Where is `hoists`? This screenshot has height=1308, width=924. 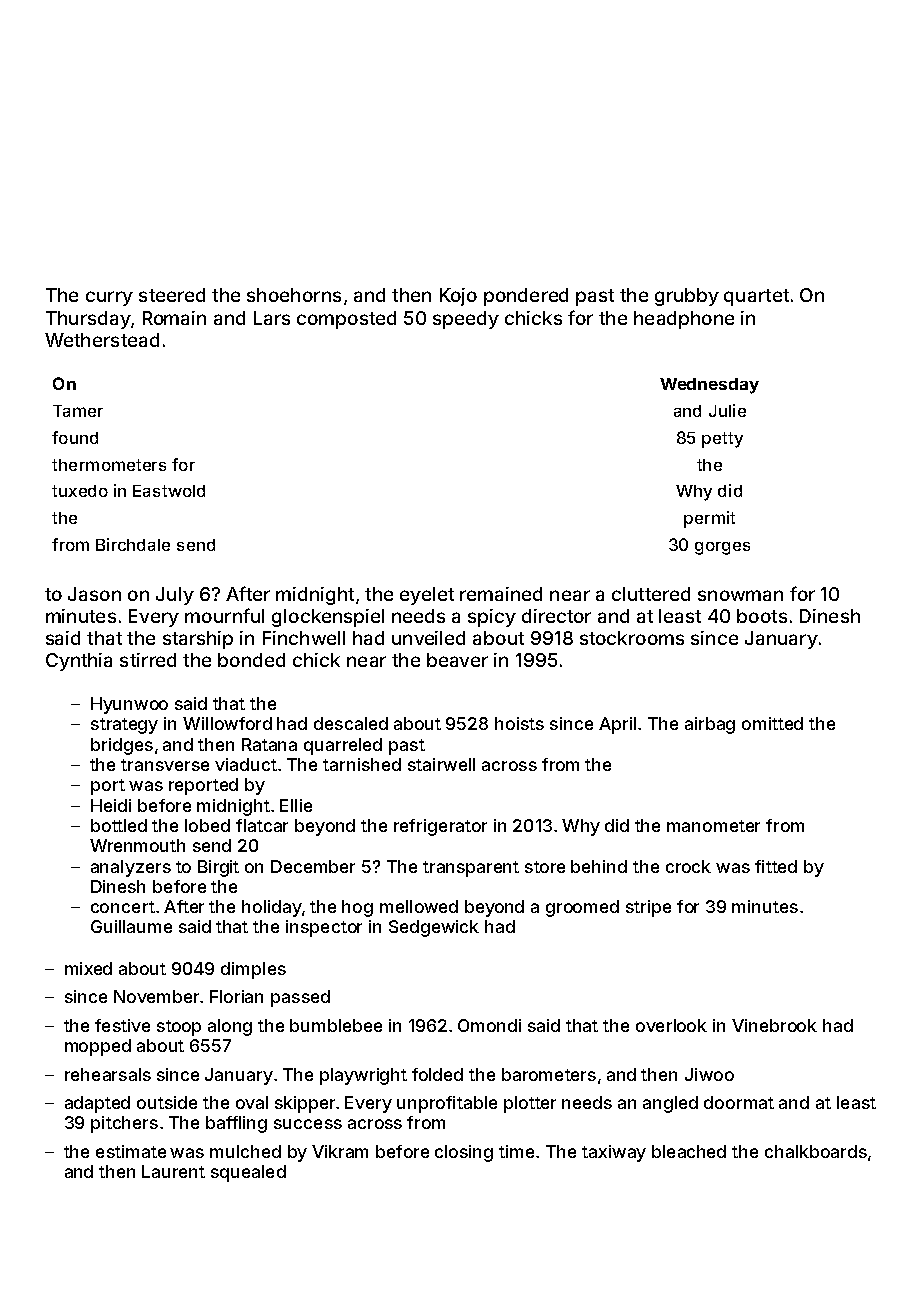 hoists is located at coordinates (519, 723).
